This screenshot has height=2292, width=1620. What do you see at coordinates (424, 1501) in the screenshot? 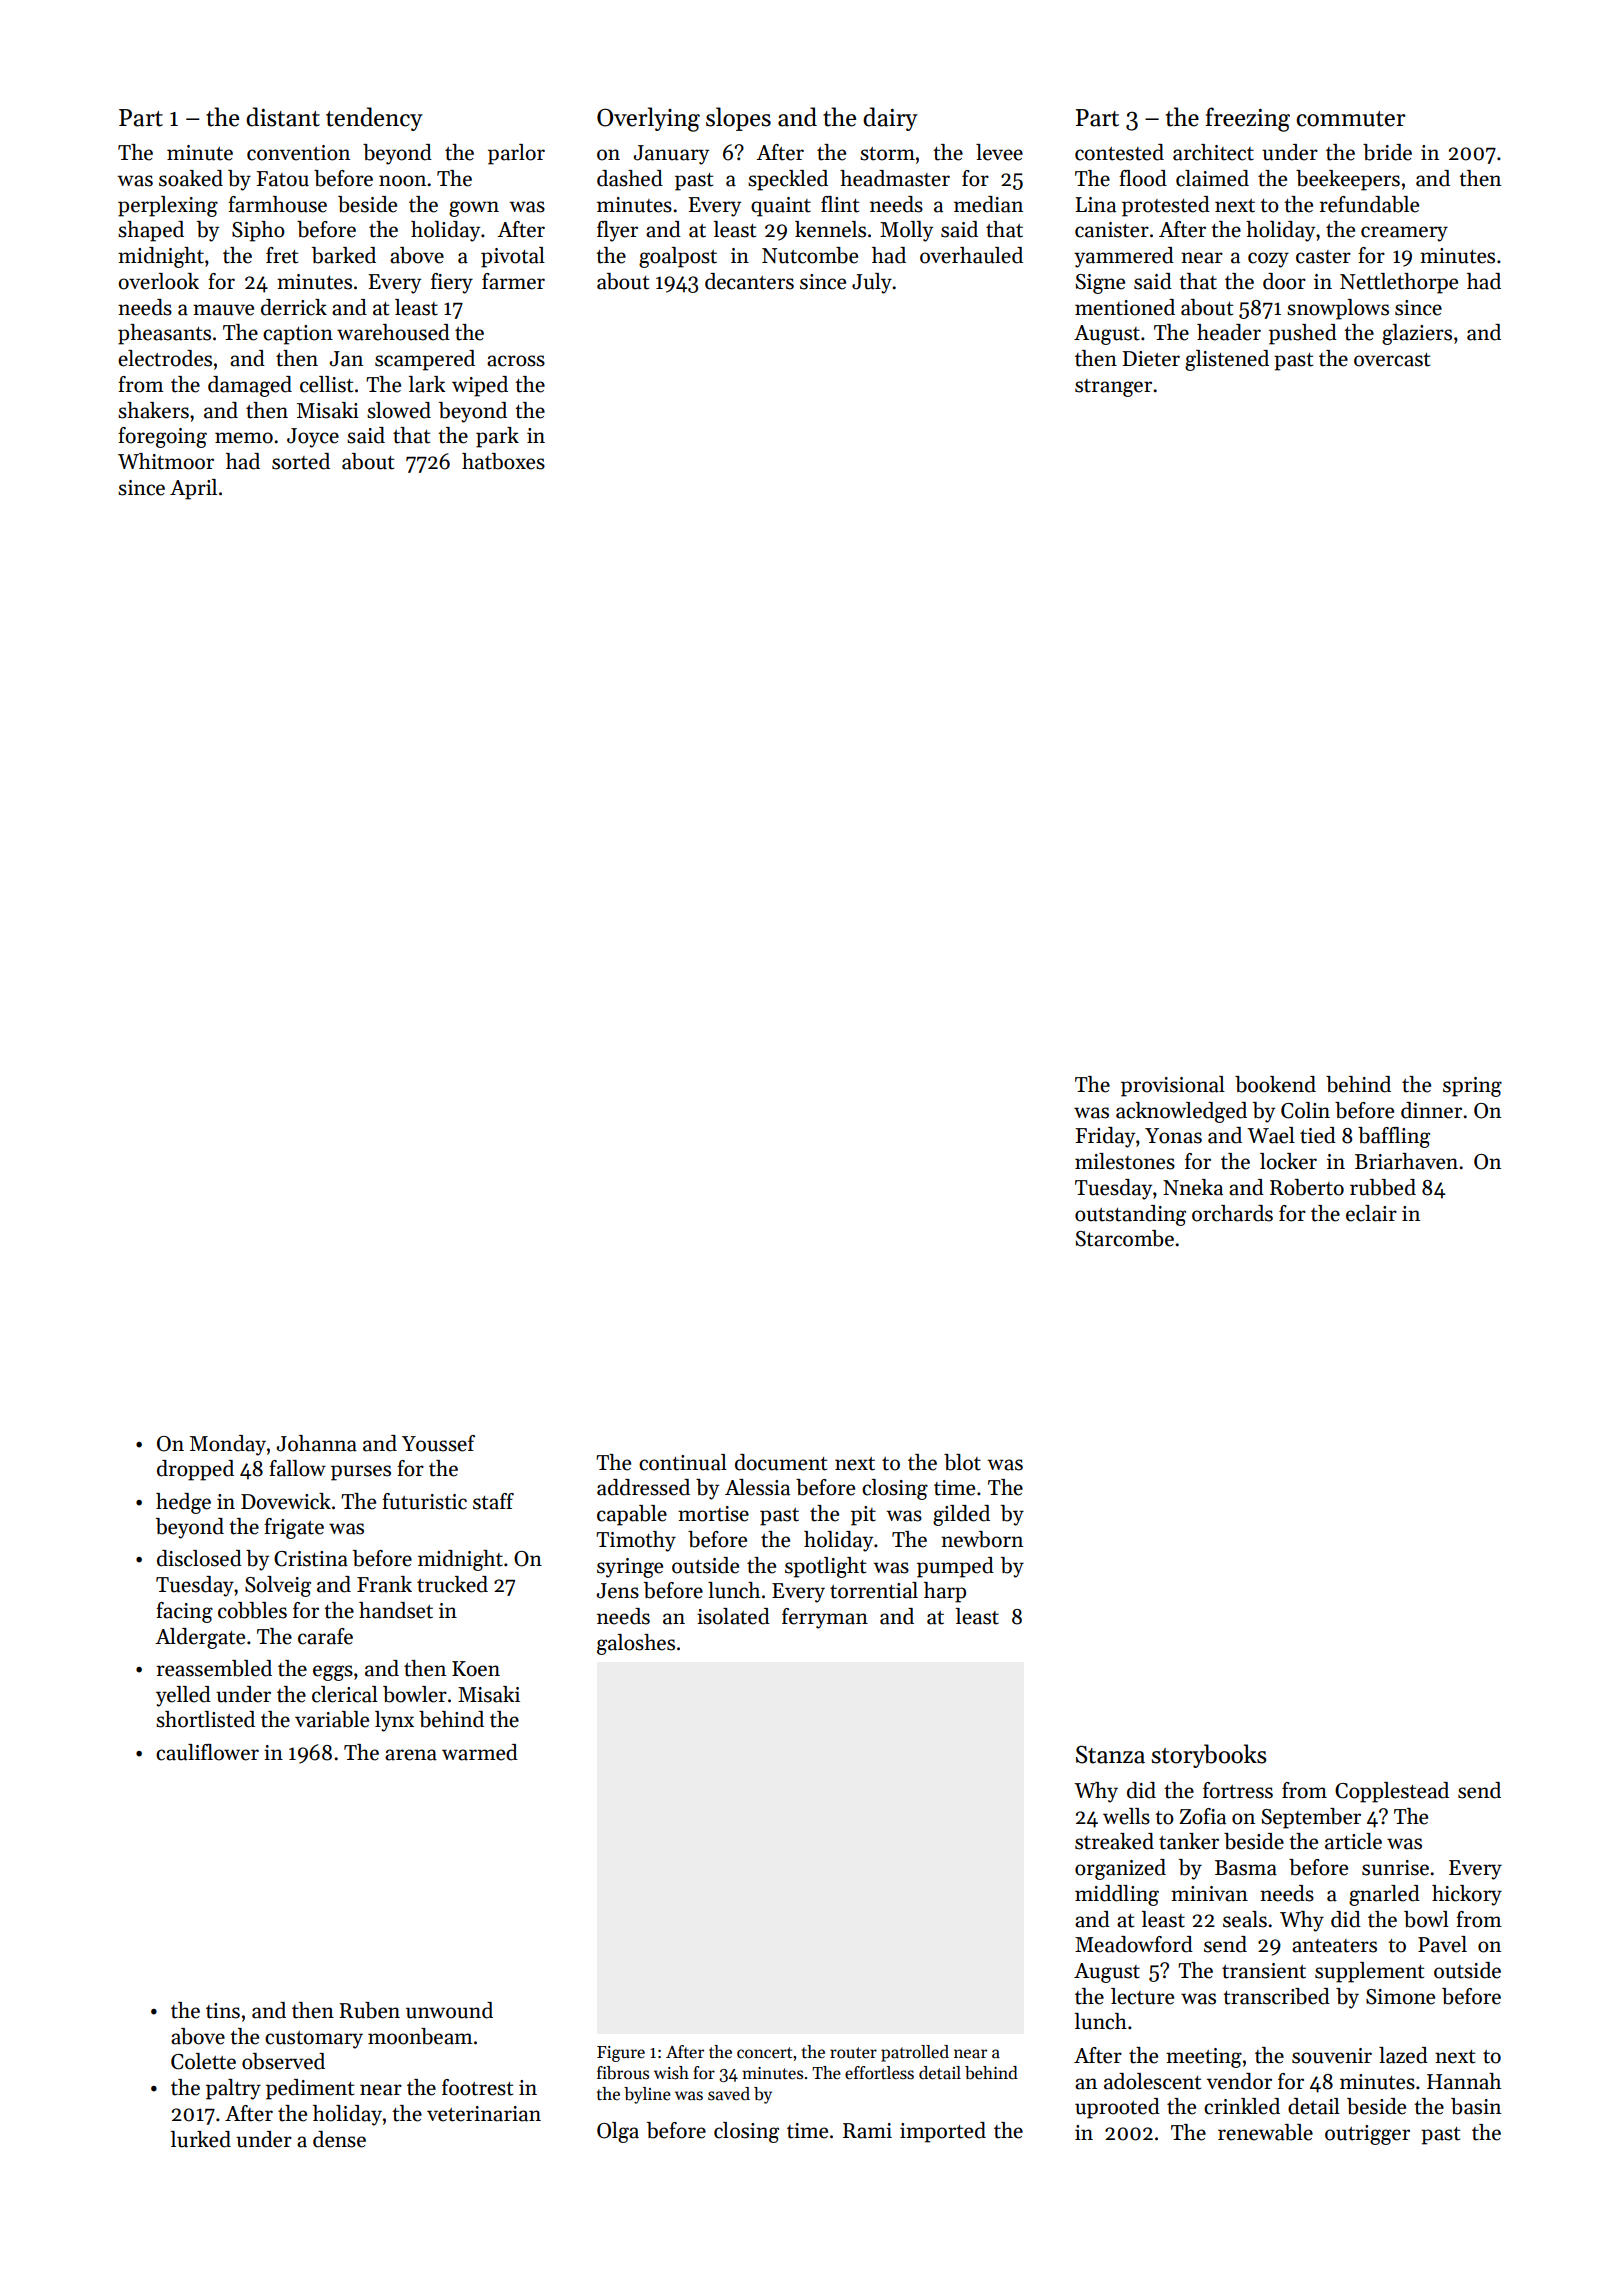
I see `futuristic` at bounding box center [424, 1501].
